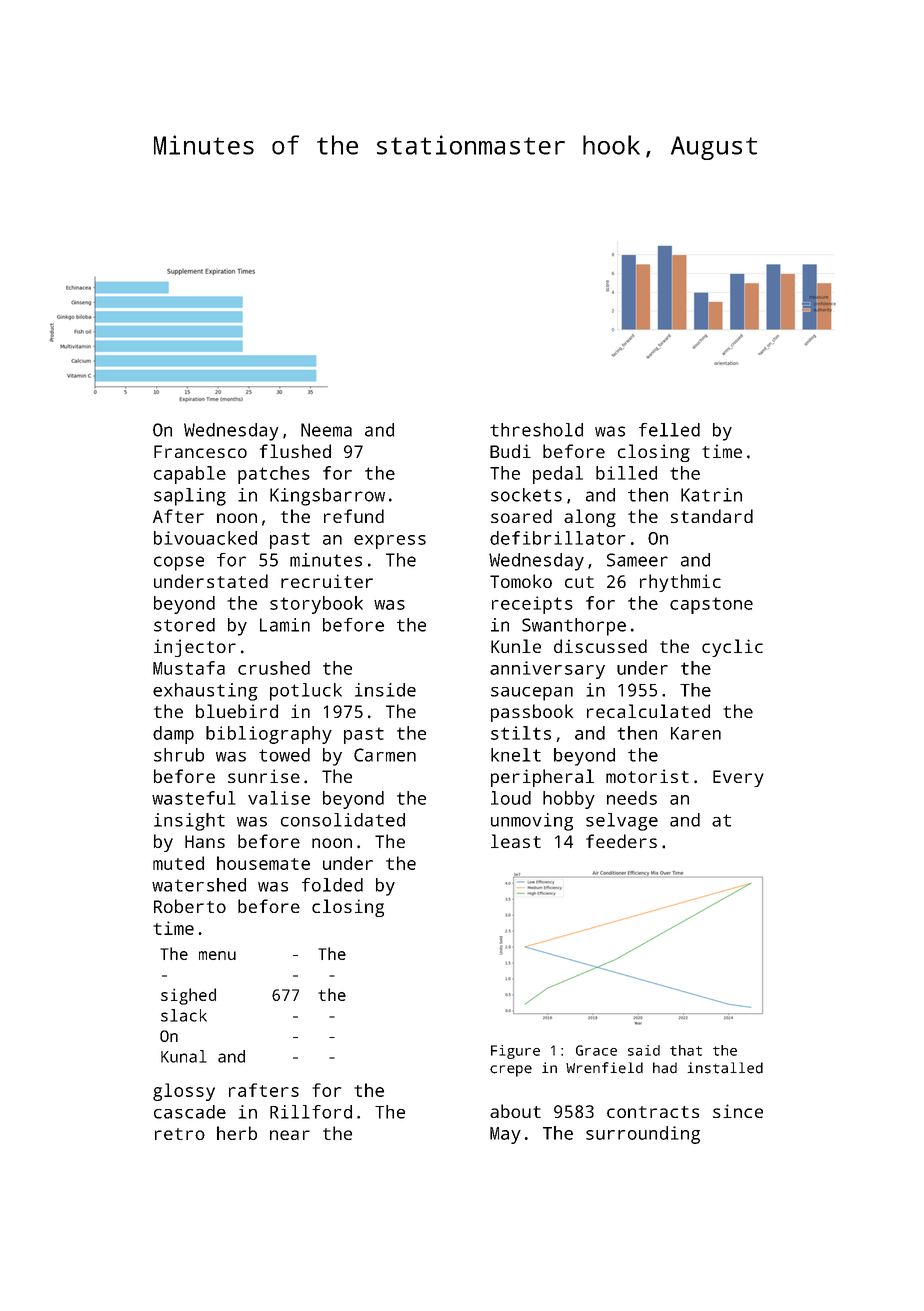 The height and width of the image is (1311, 924). Describe the element at coordinates (532, 713) in the image. I see `passbook` at that location.
